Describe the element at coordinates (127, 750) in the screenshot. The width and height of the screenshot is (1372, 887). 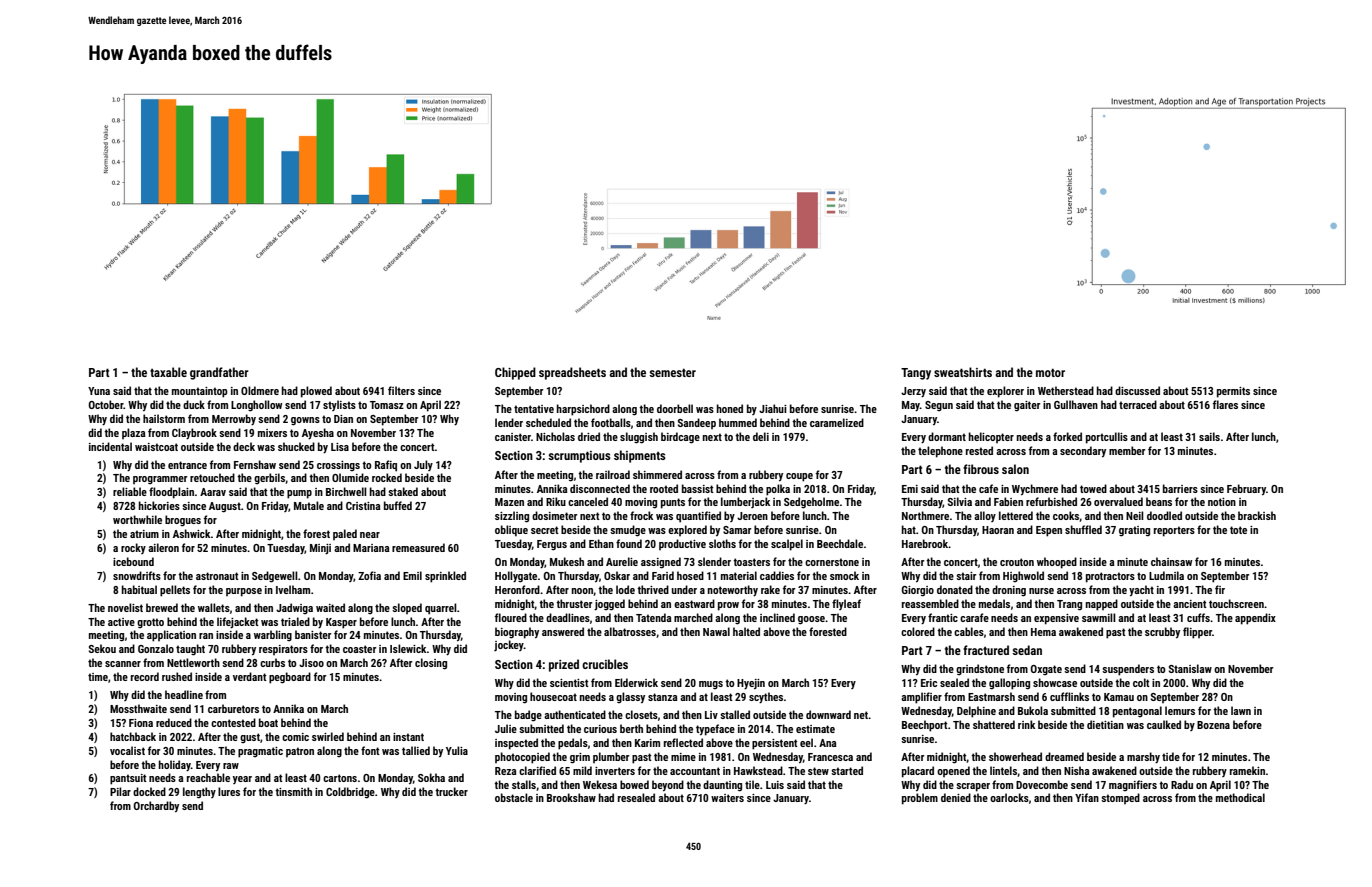
I see `vocalist` at that location.
